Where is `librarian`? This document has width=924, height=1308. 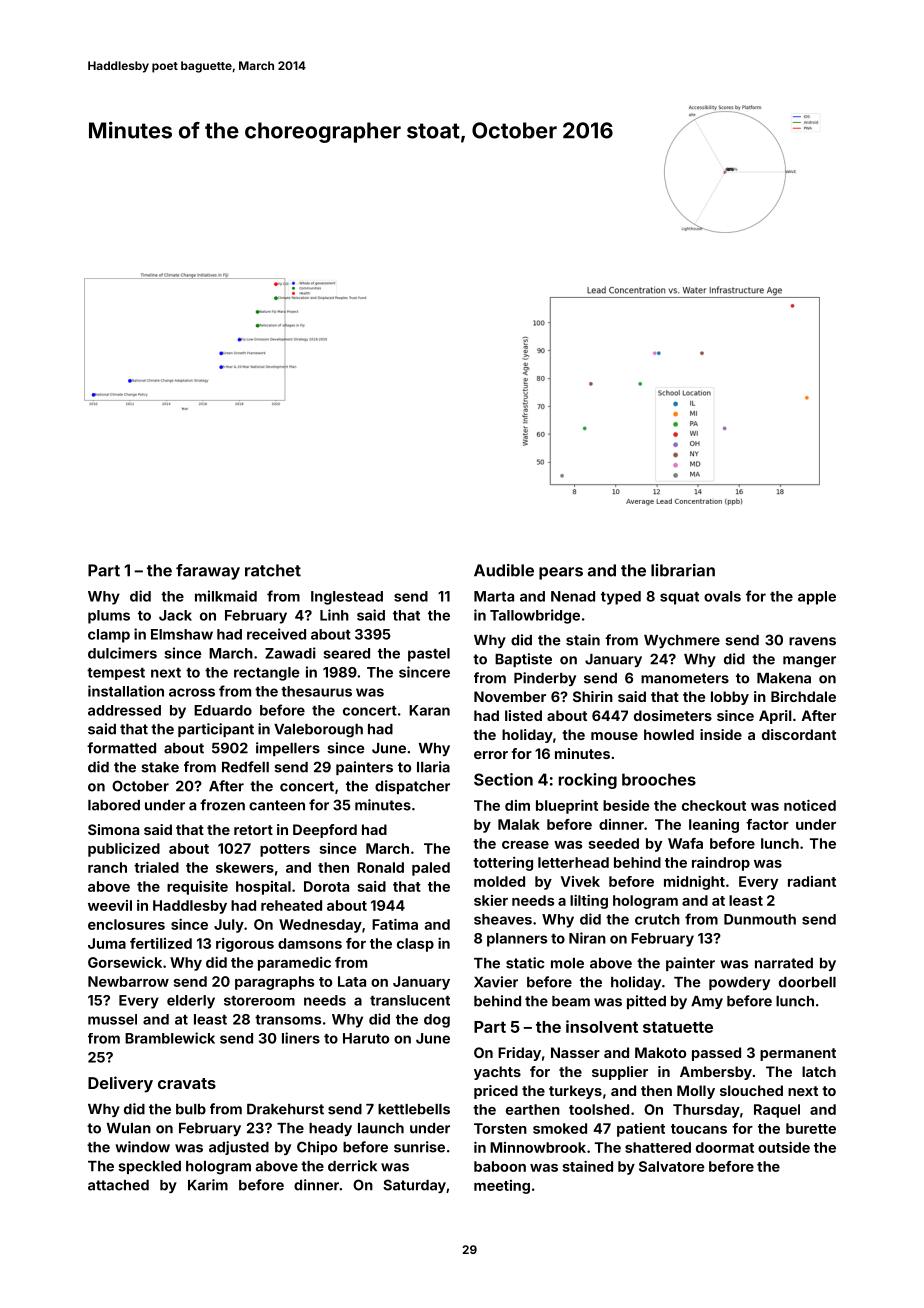
librarian is located at coordinates (683, 570).
